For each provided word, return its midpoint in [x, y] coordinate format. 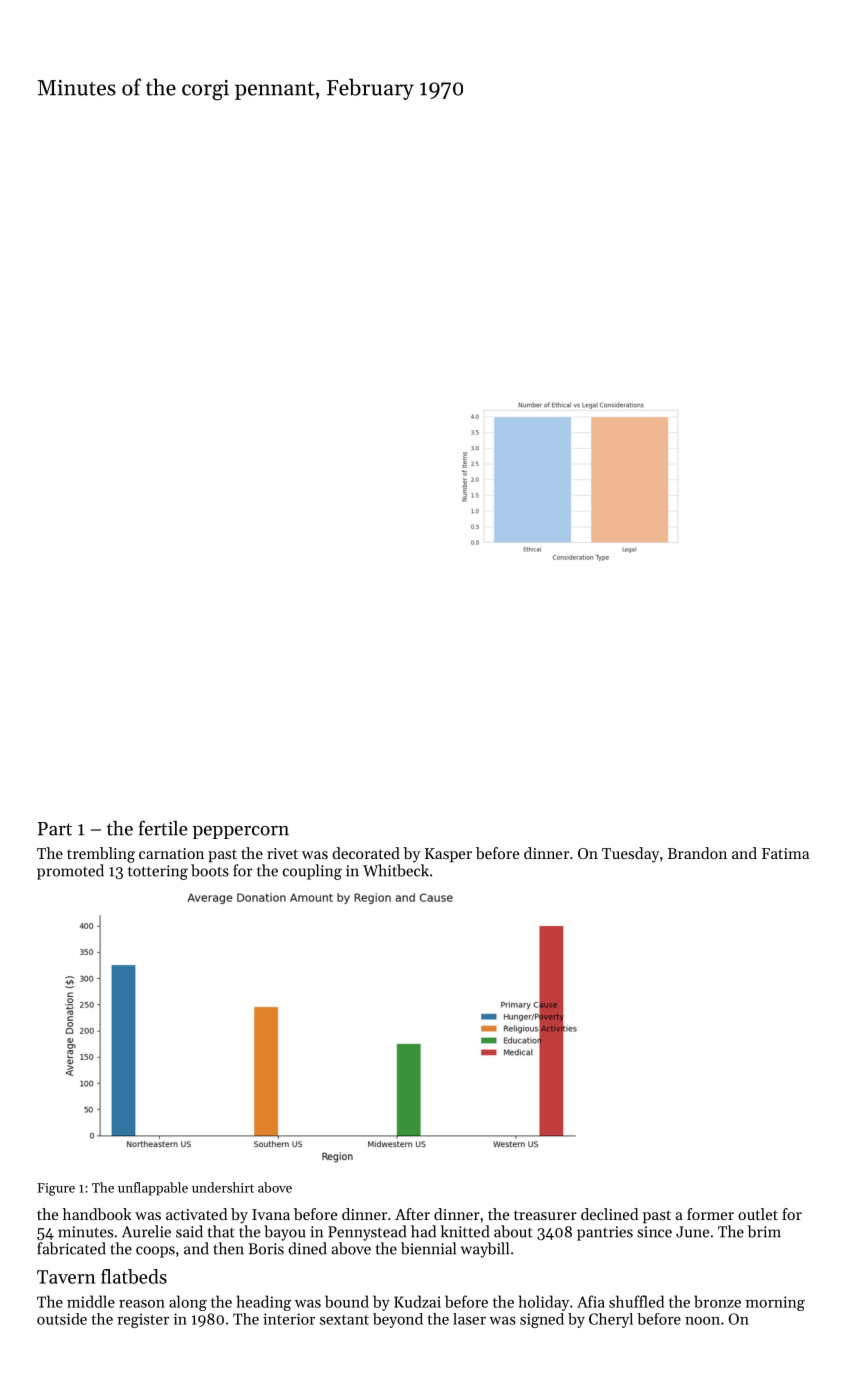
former [710, 1214]
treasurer [545, 1215]
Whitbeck [396, 870]
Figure [56, 1189]
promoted [70, 872]
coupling [312, 872]
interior [289, 1319]
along [188, 1303]
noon [702, 1321]
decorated [366, 853]
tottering [158, 872]
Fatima [785, 853]
